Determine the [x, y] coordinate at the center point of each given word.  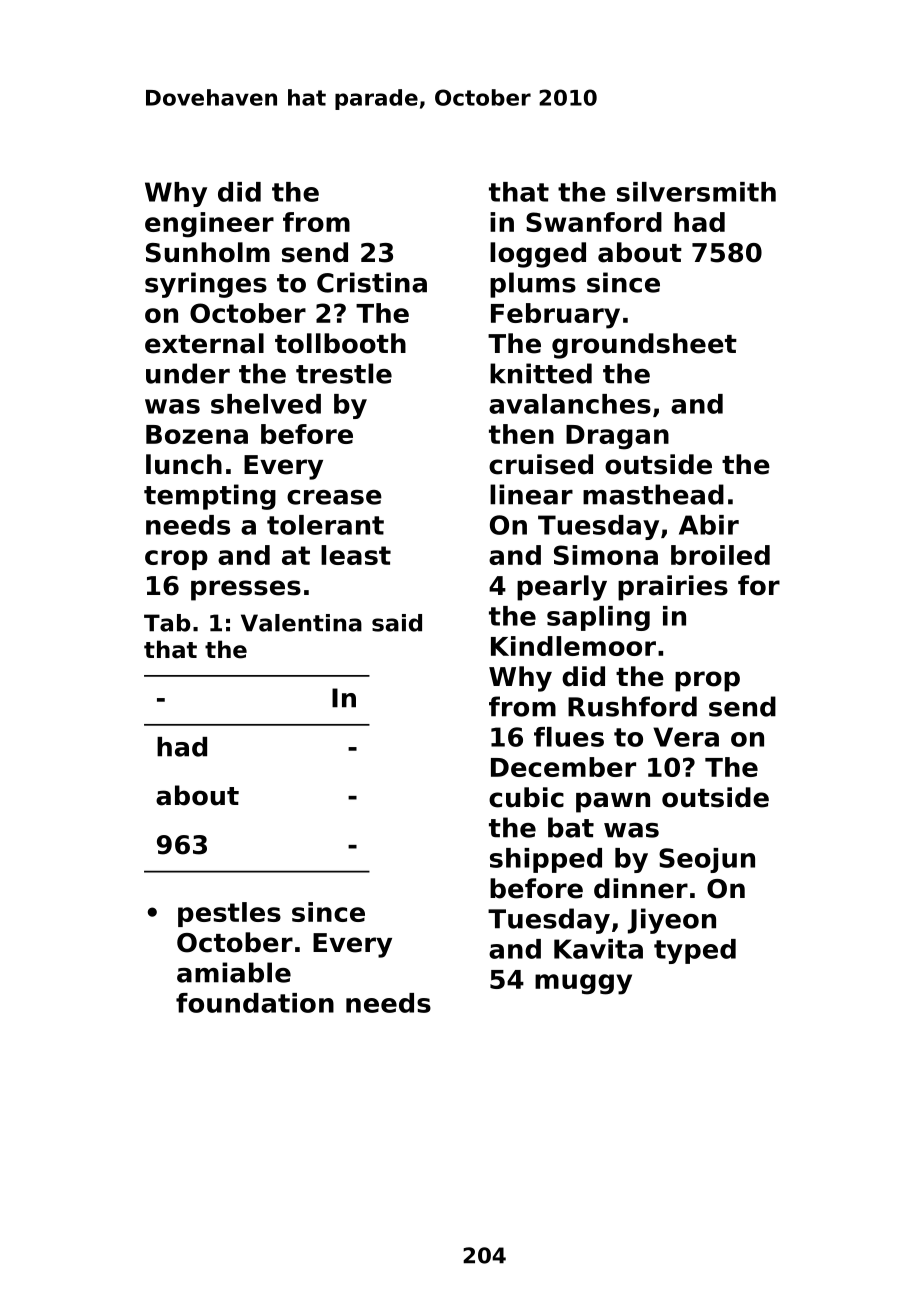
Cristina [372, 282]
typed [695, 951]
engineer [209, 225]
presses [246, 590]
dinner [641, 888]
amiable [234, 972]
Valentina [301, 623]
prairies [673, 588]
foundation [255, 1003]
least [356, 555]
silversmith [696, 192]
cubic [526, 797]
